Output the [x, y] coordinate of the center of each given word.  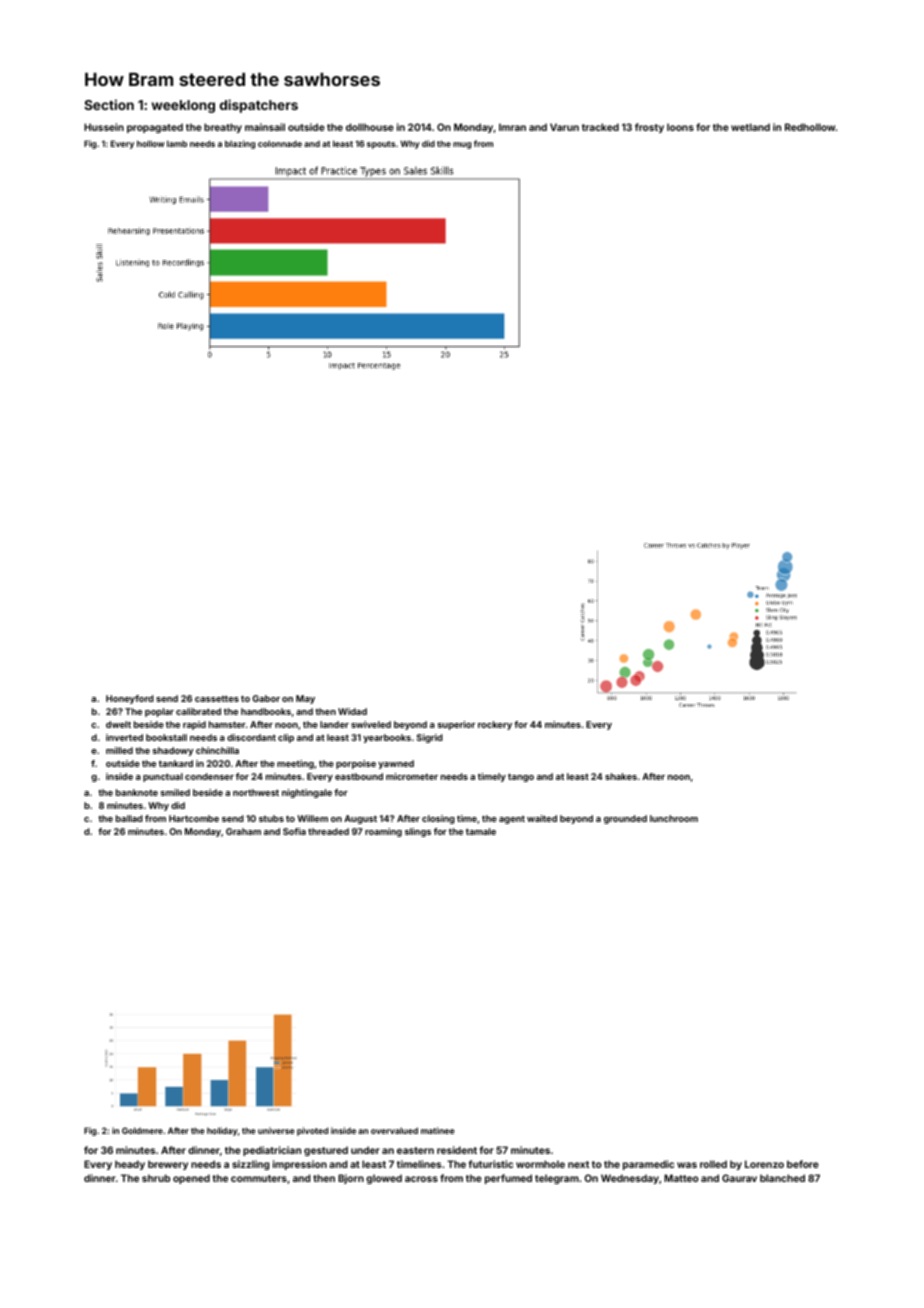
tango [521, 777]
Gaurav [739, 1178]
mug [462, 145]
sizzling [250, 1165]
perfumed [508, 1179]
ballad [129, 818]
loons [680, 127]
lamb [177, 143]
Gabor [266, 698]
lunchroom [674, 818]
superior [456, 725]
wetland [750, 127]
